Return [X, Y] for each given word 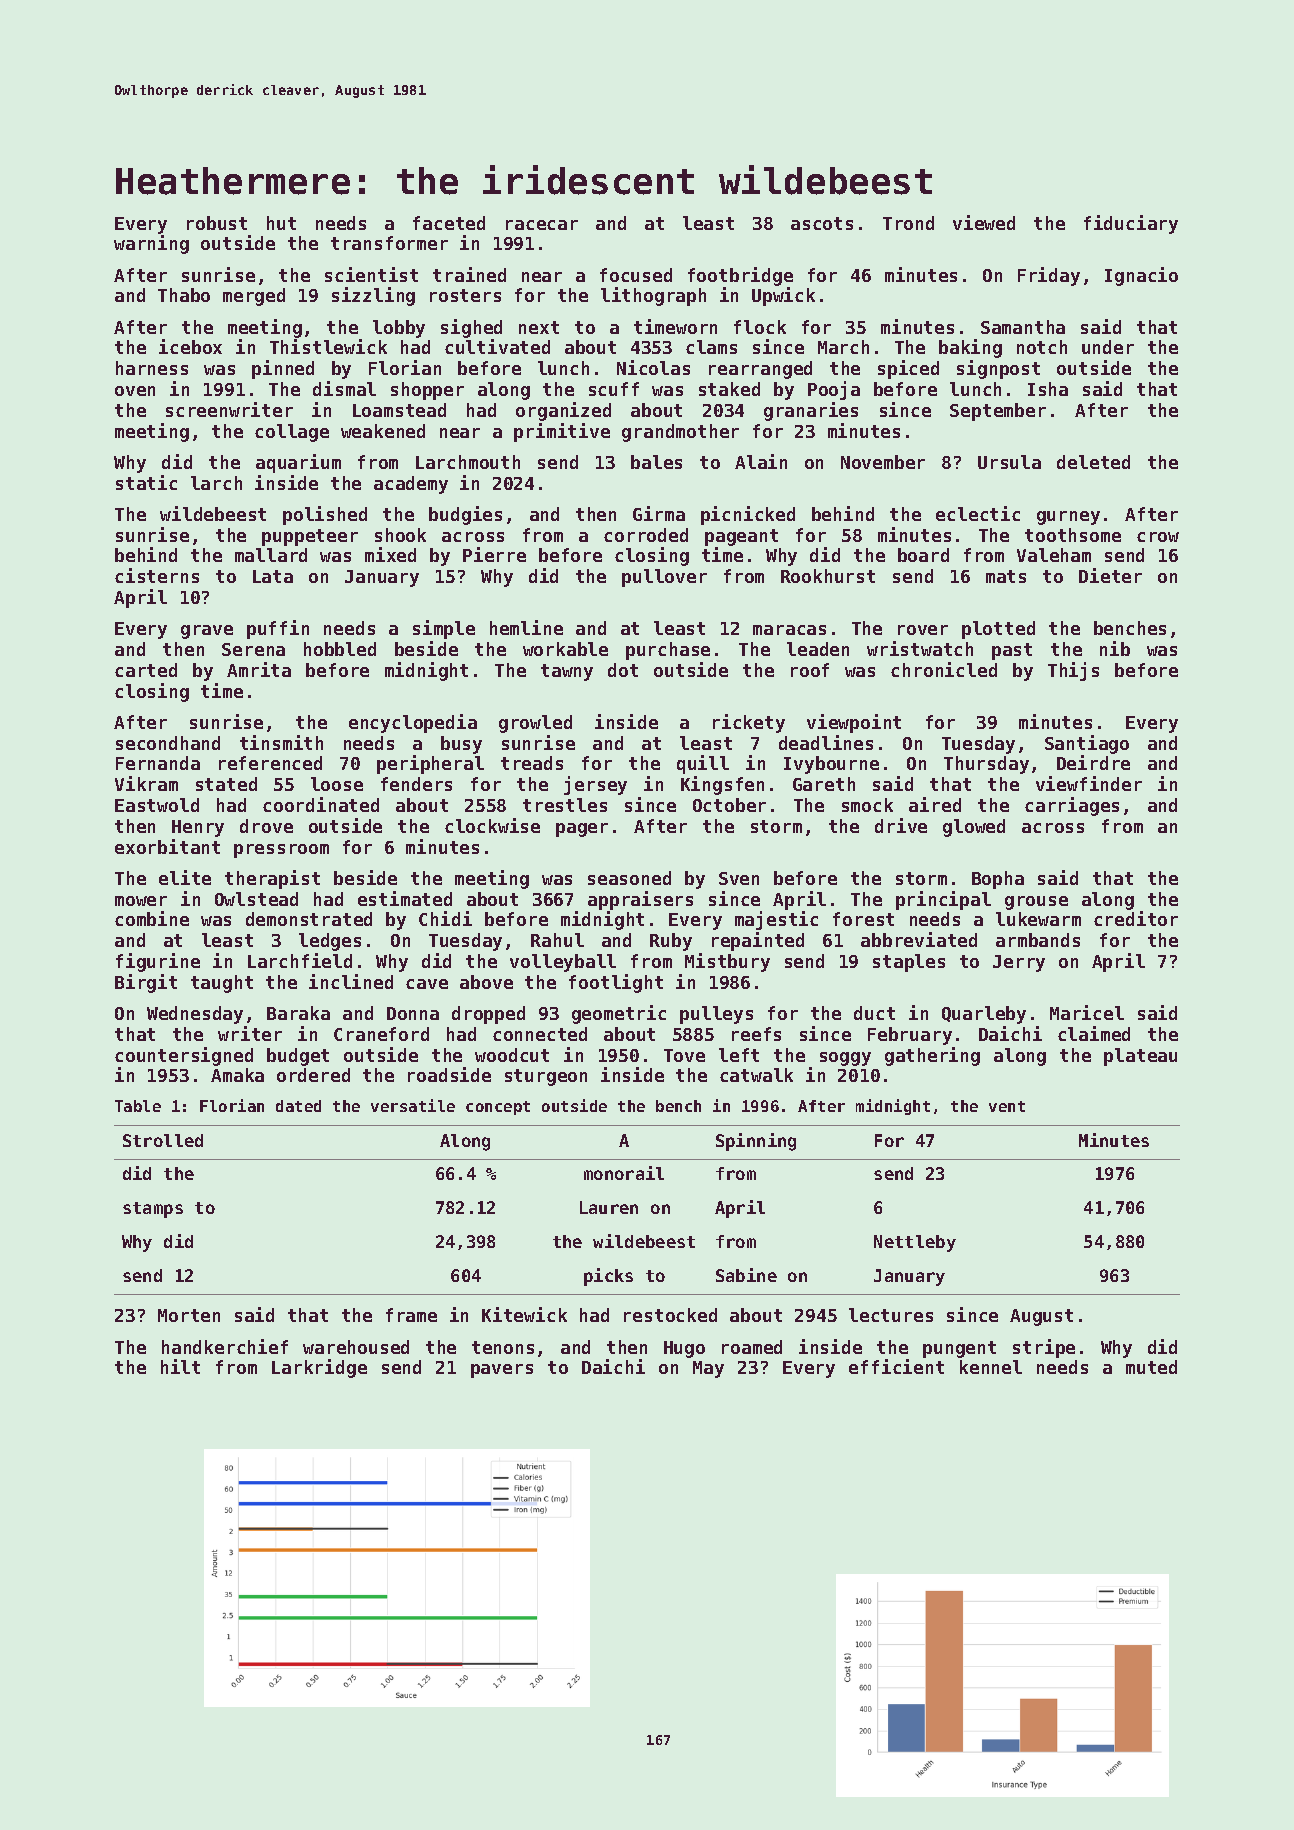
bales [656, 462]
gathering [932, 1056]
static [146, 482]
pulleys [716, 1015]
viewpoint [854, 723]
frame [411, 1315]
